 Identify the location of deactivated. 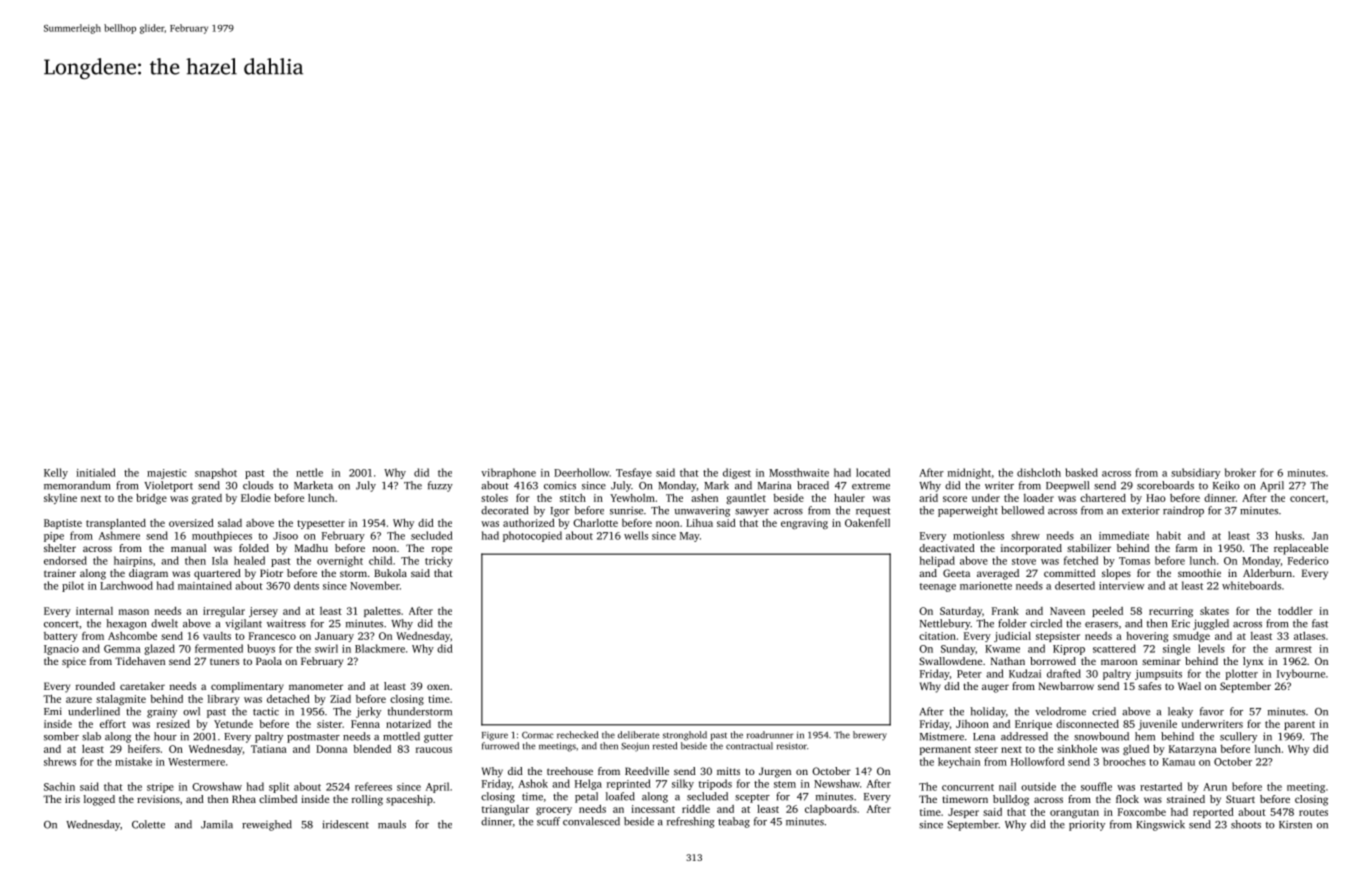
(947, 548).
